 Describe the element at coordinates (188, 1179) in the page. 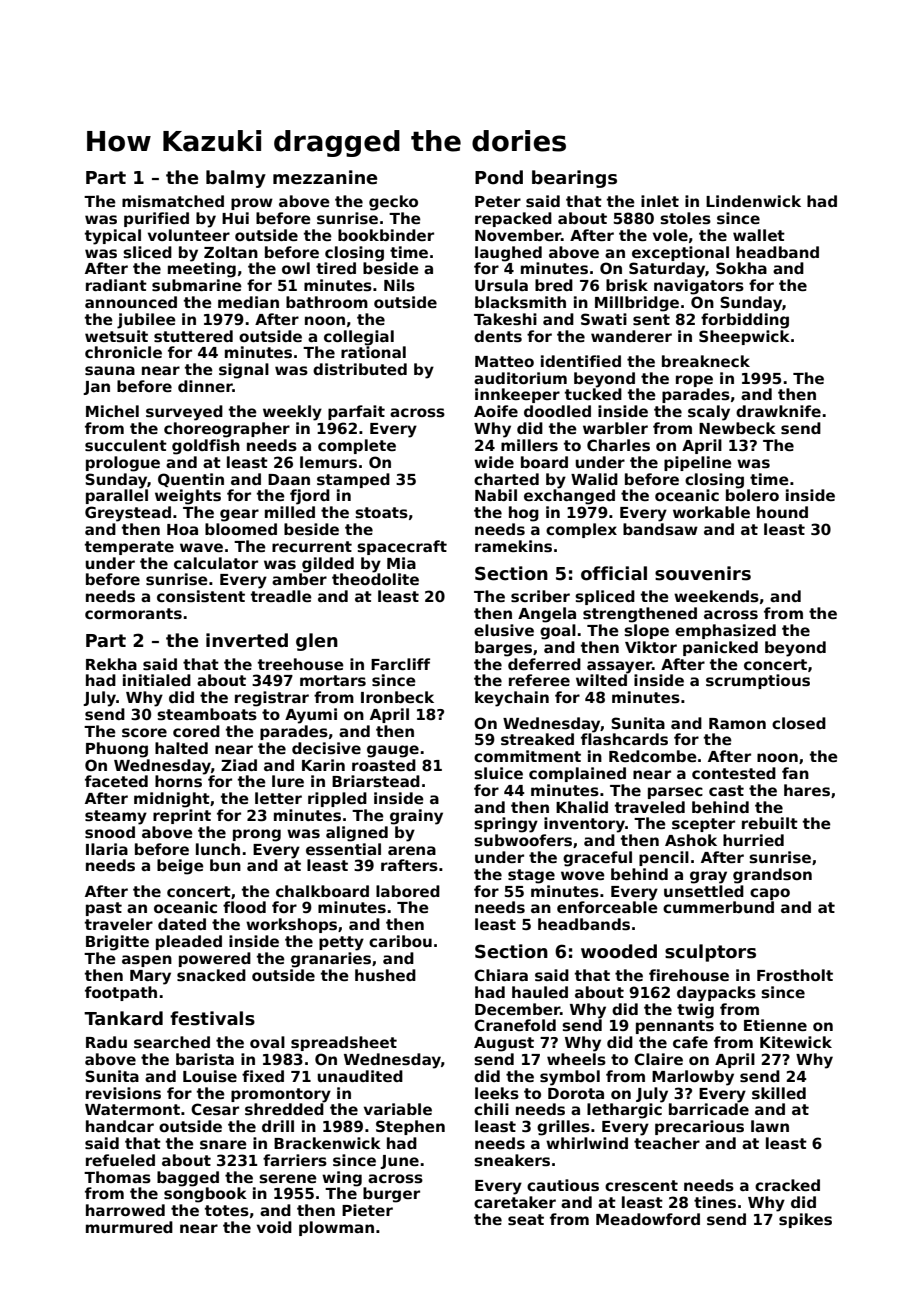

I see `bagged` at that location.
